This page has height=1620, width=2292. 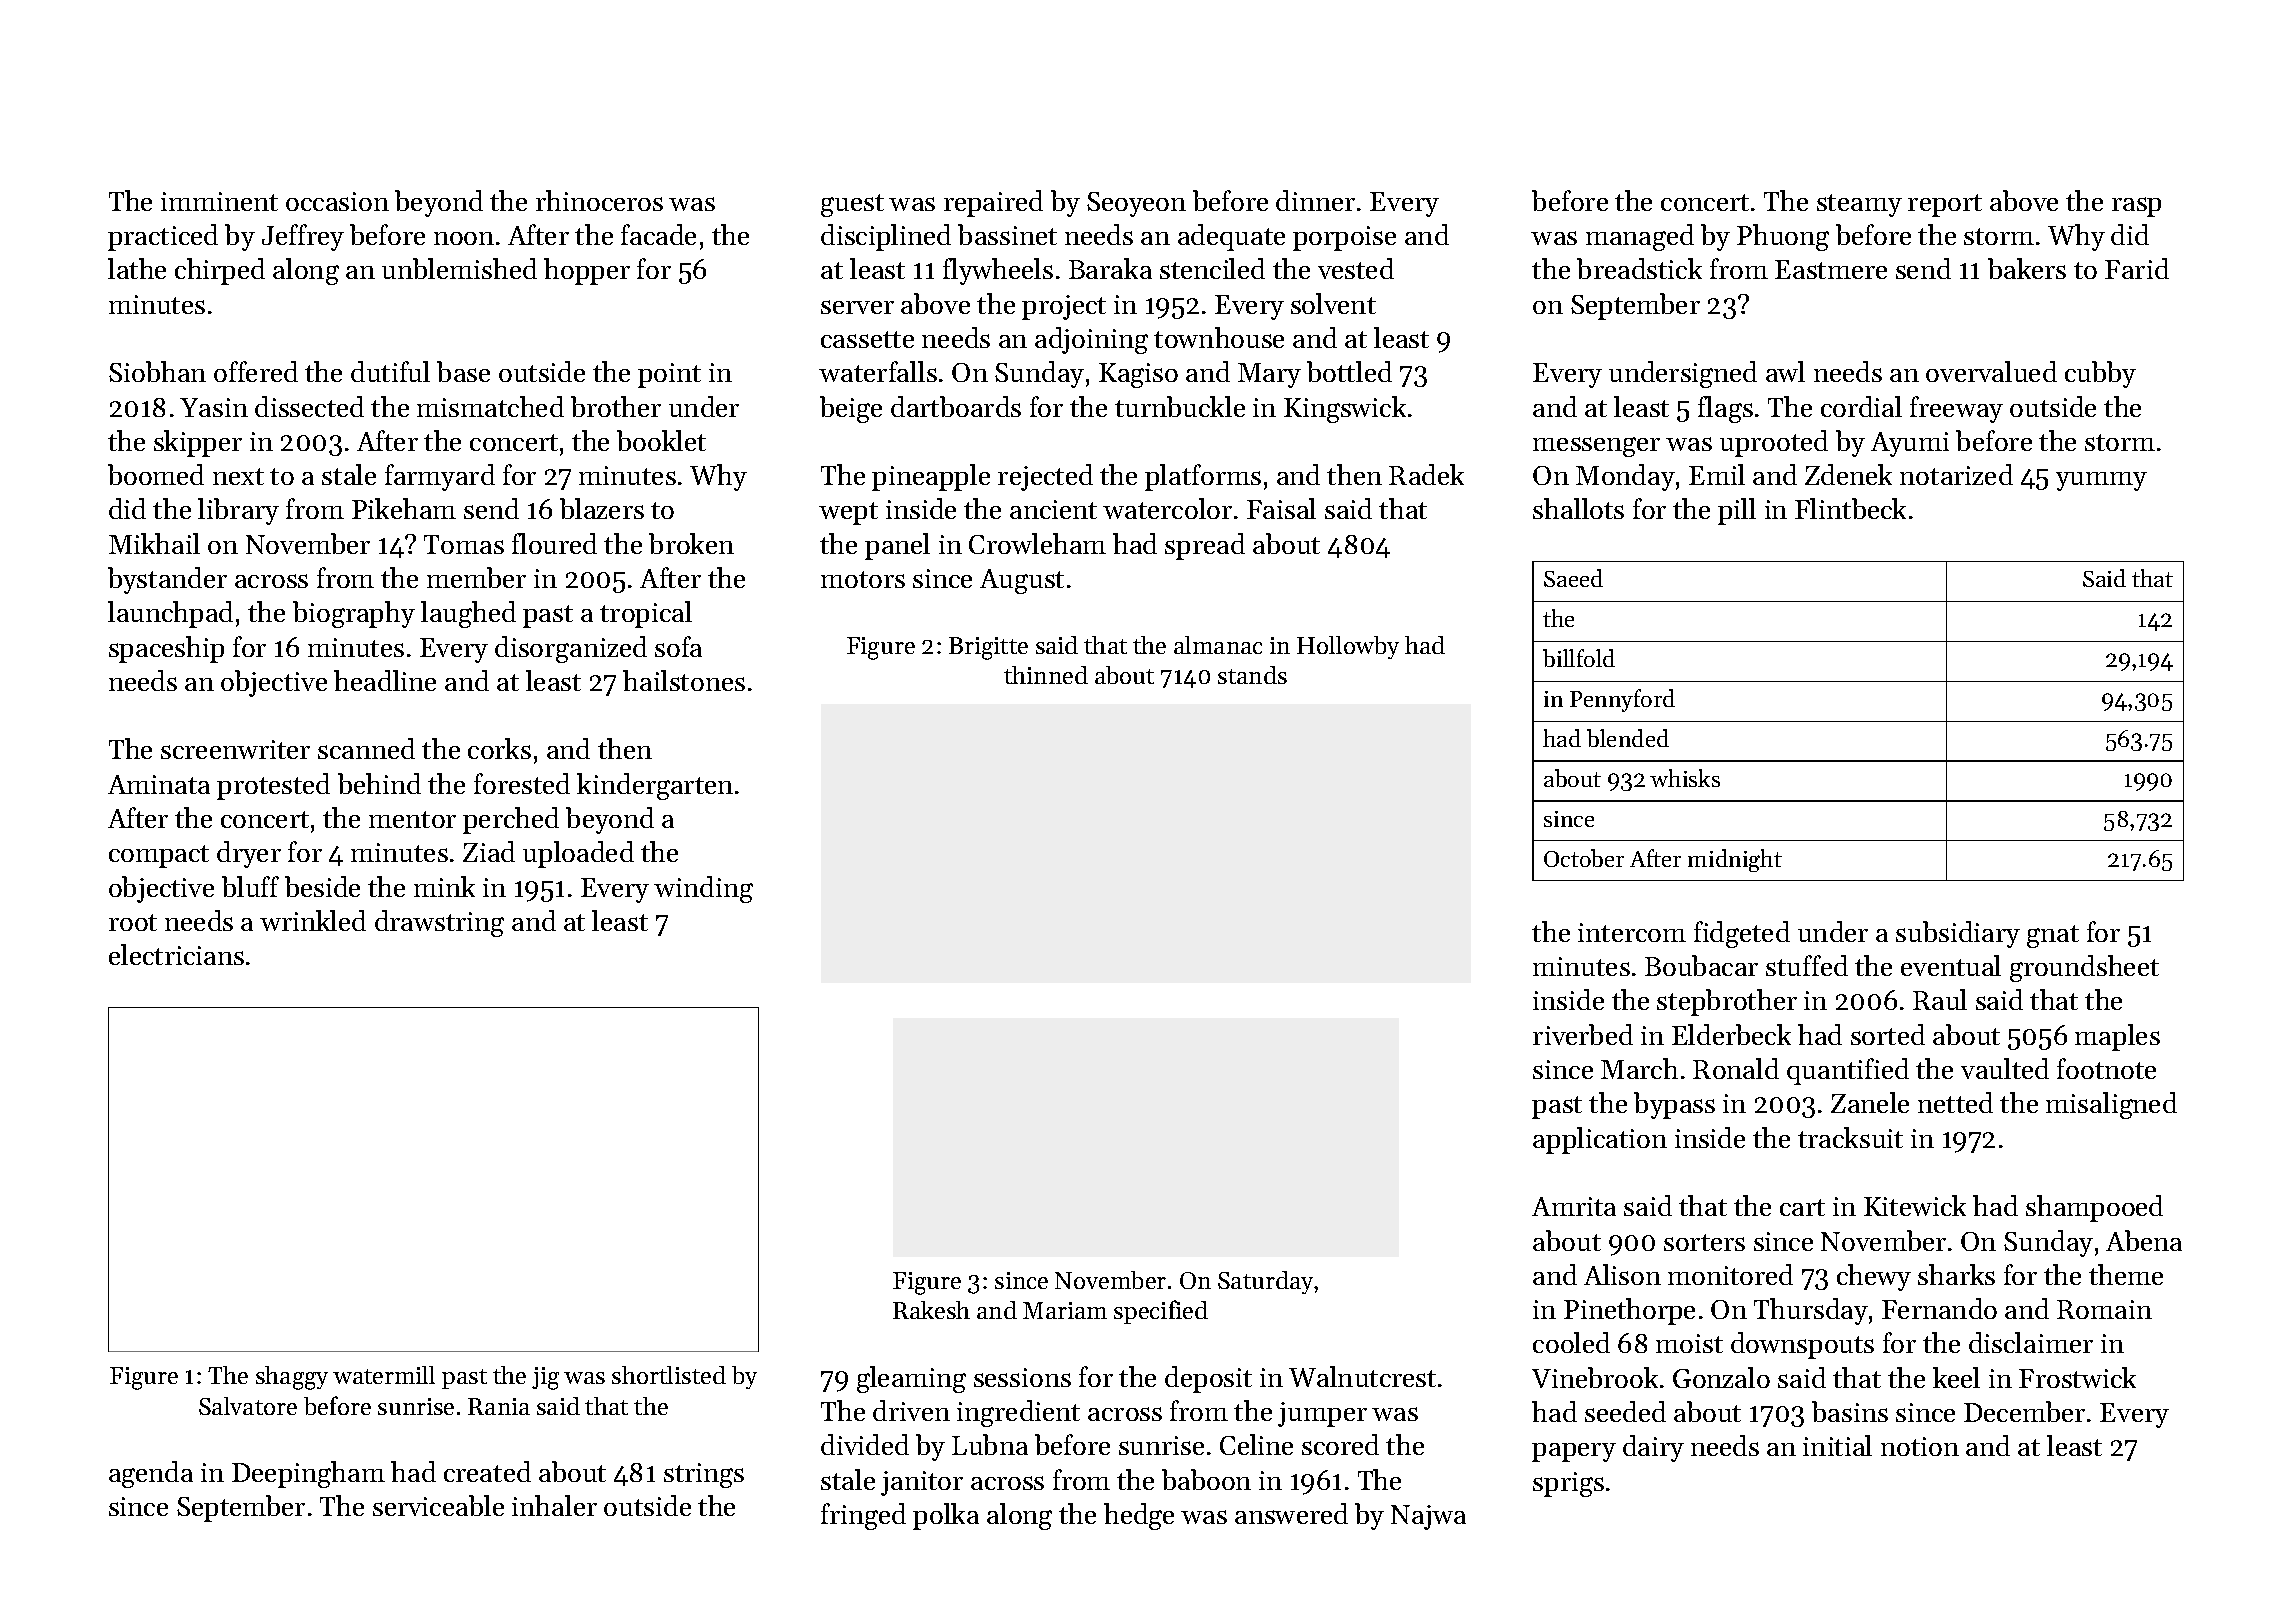 I want to click on scanned, so click(x=366, y=748).
